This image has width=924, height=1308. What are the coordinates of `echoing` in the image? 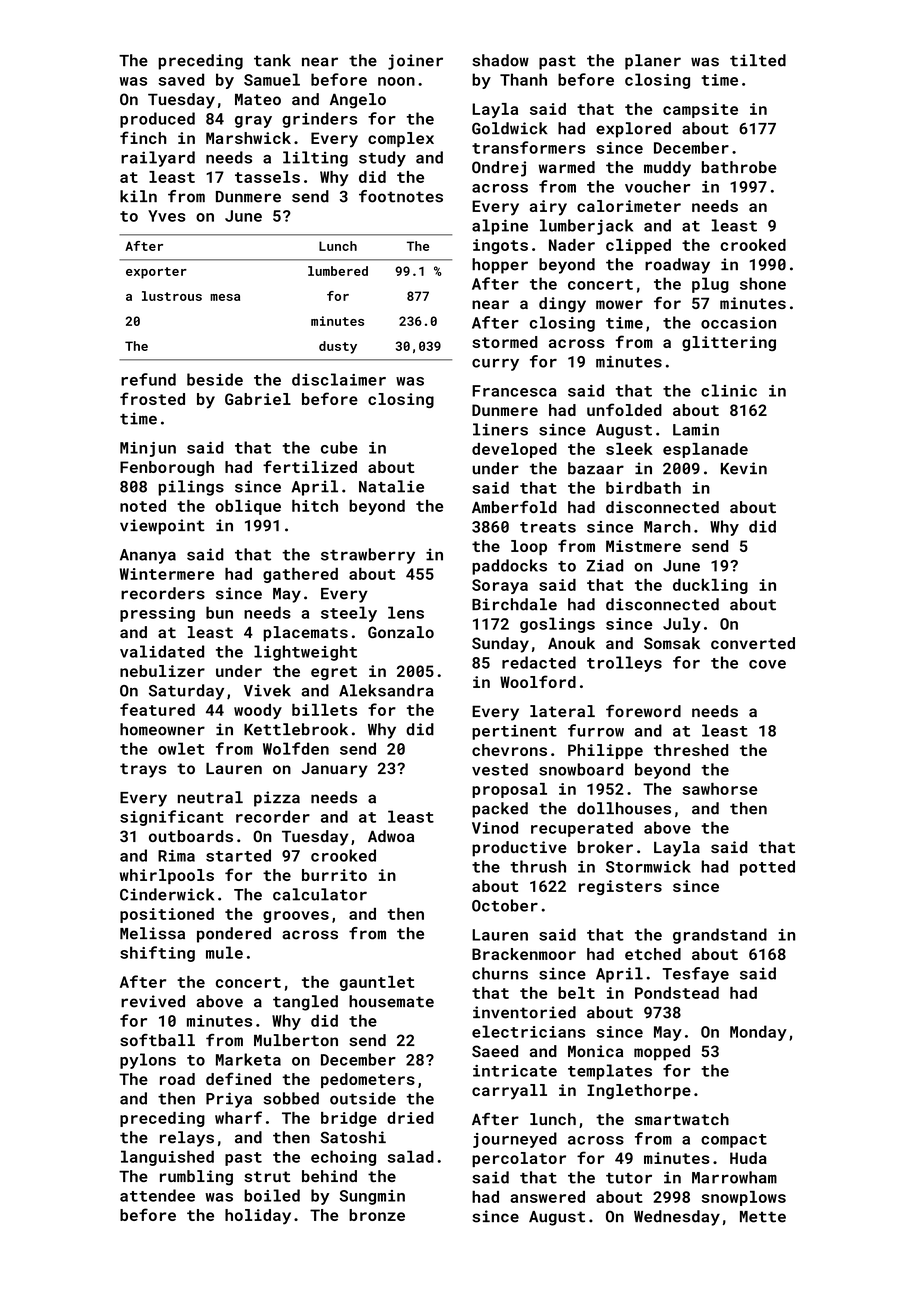 It's located at (343, 1158).
